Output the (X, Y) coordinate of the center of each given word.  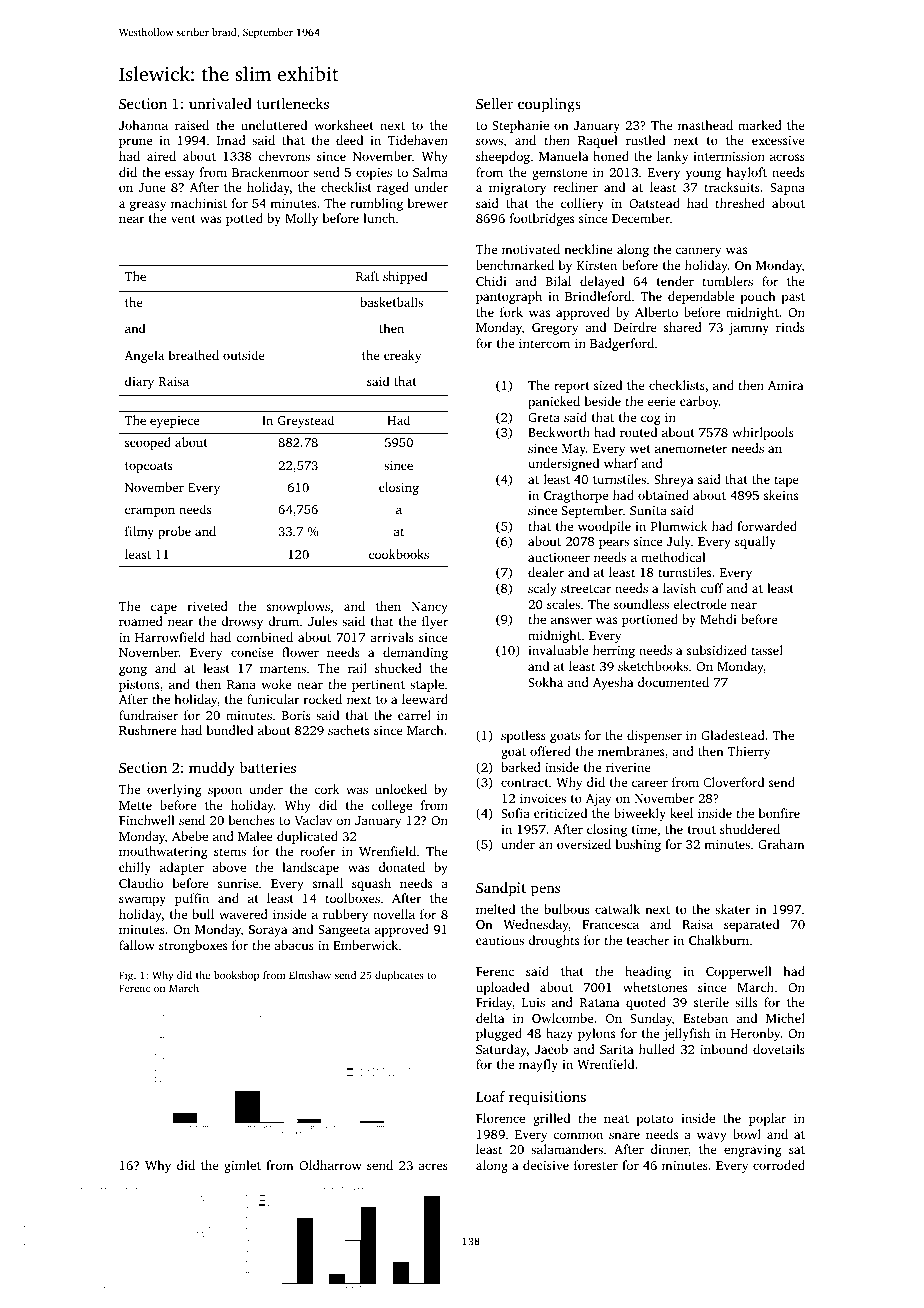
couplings (549, 105)
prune (135, 143)
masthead (705, 125)
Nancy (430, 608)
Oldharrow (330, 1165)
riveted (208, 606)
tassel (767, 650)
